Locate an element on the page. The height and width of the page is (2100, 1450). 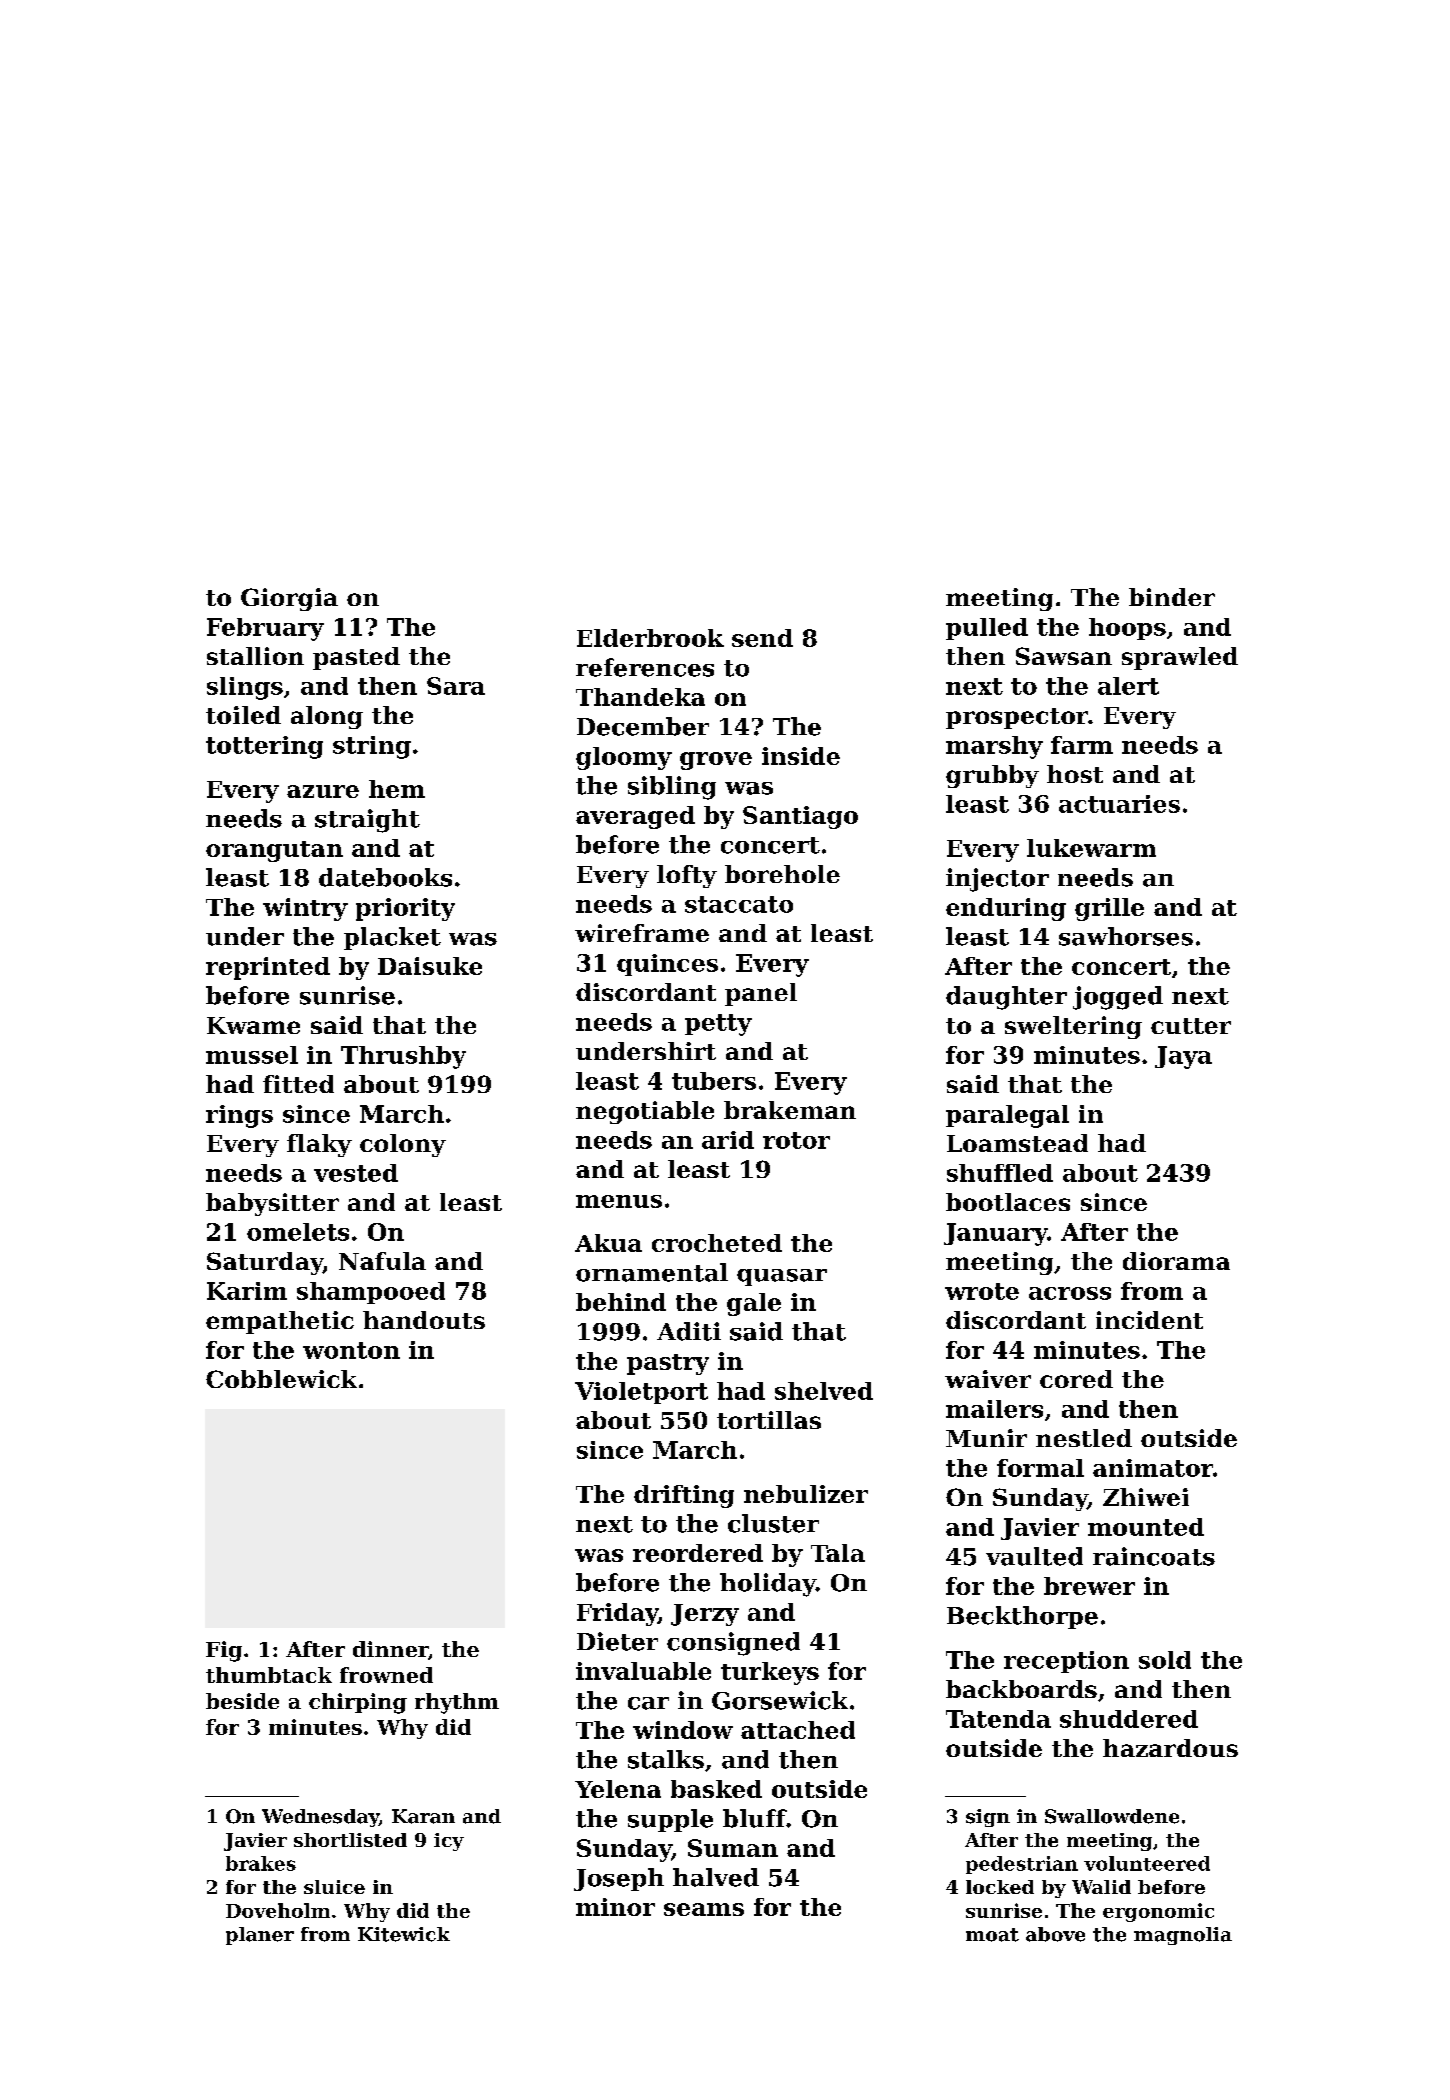
binder is located at coordinates (1172, 597).
